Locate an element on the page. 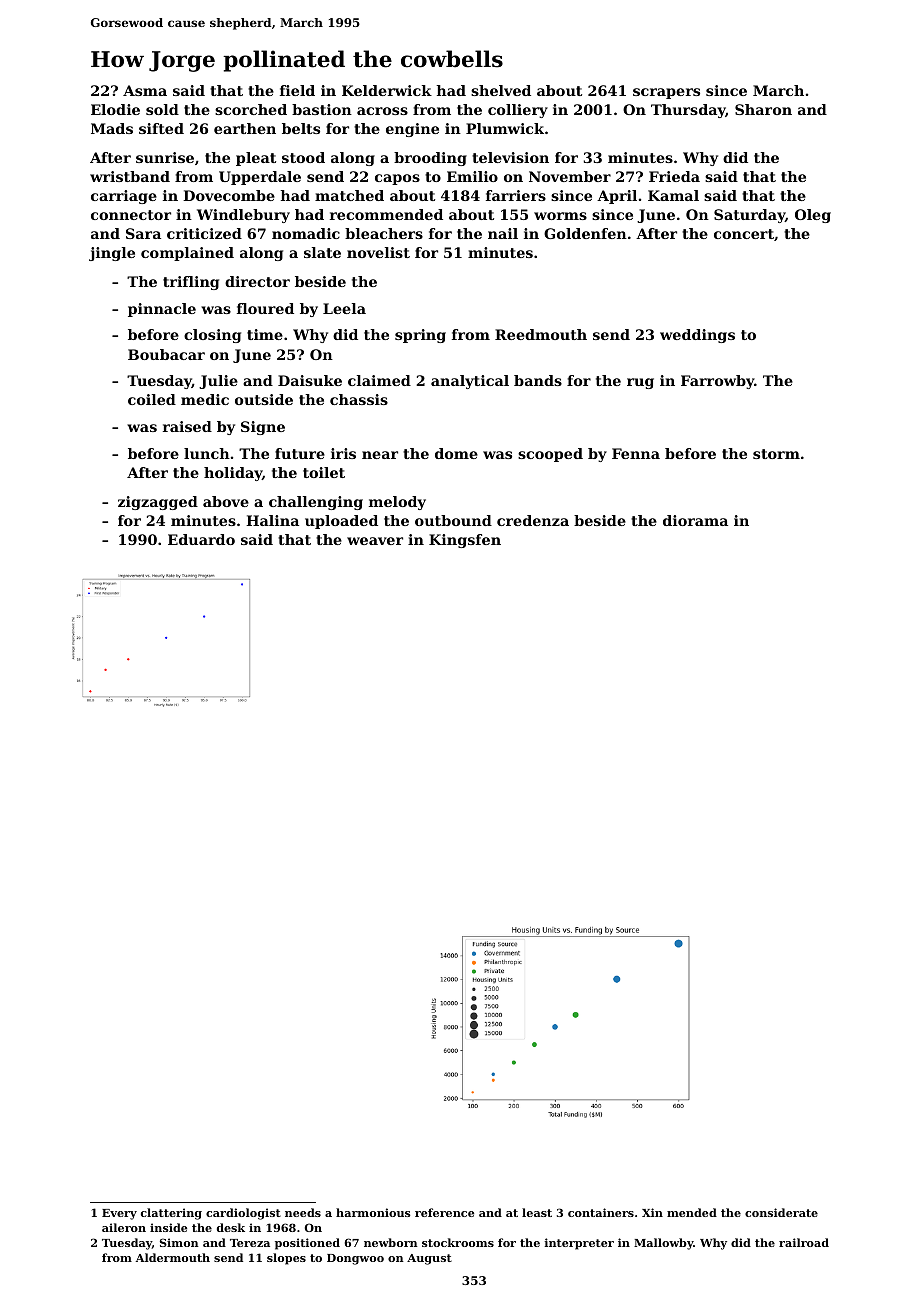 This document has width=924, height=1308. credenza is located at coordinates (533, 520).
